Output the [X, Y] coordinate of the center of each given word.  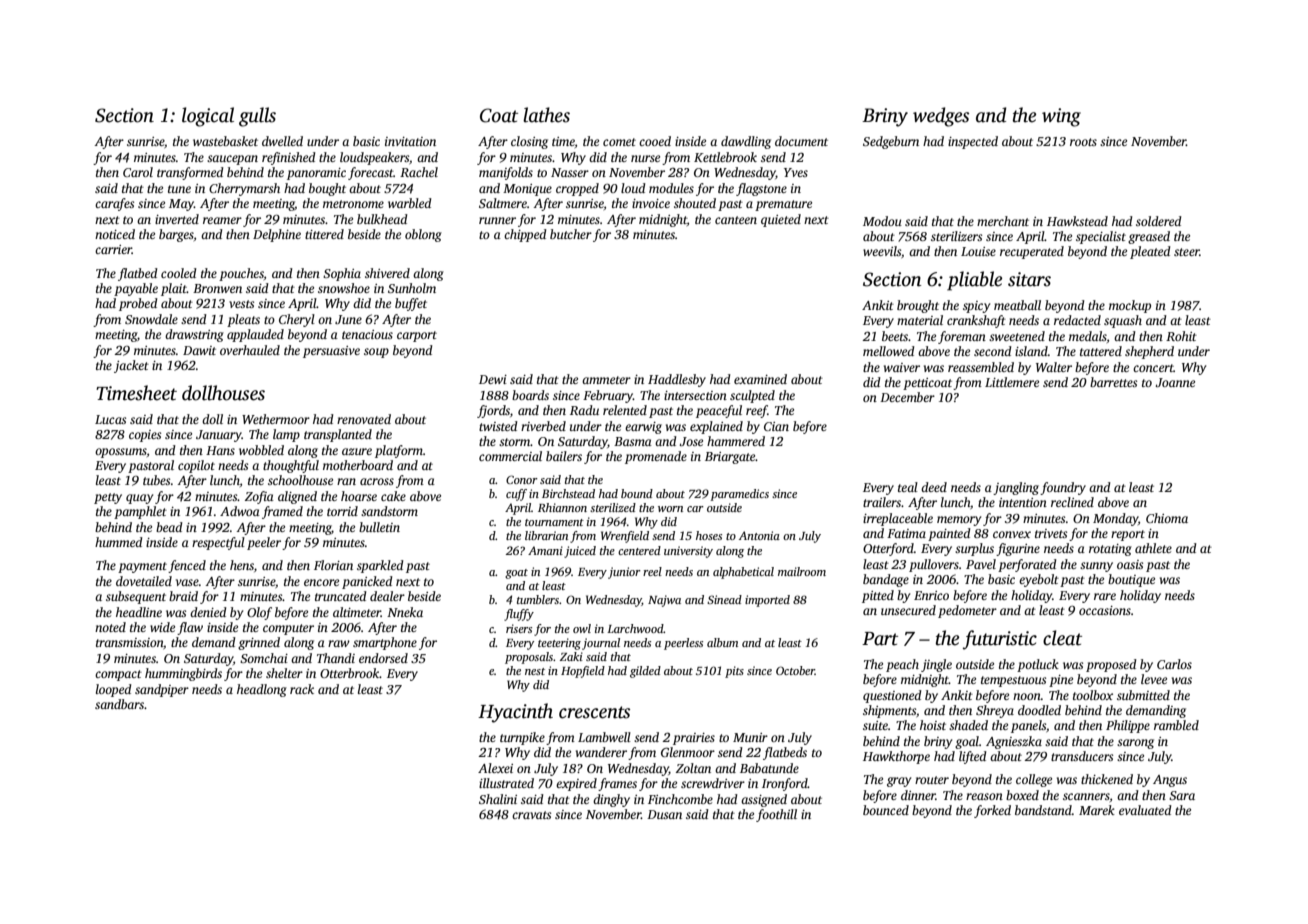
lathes [546, 115]
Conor [522, 479]
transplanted [338, 435]
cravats [531, 815]
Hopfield [583, 672]
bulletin [379, 527]
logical [208, 117]
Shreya [995, 711]
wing [1061, 117]
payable [136, 289]
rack [302, 689]
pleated [1150, 252]
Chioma [1167, 518]
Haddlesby [677, 380]
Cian [776, 426]
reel [652, 571]
